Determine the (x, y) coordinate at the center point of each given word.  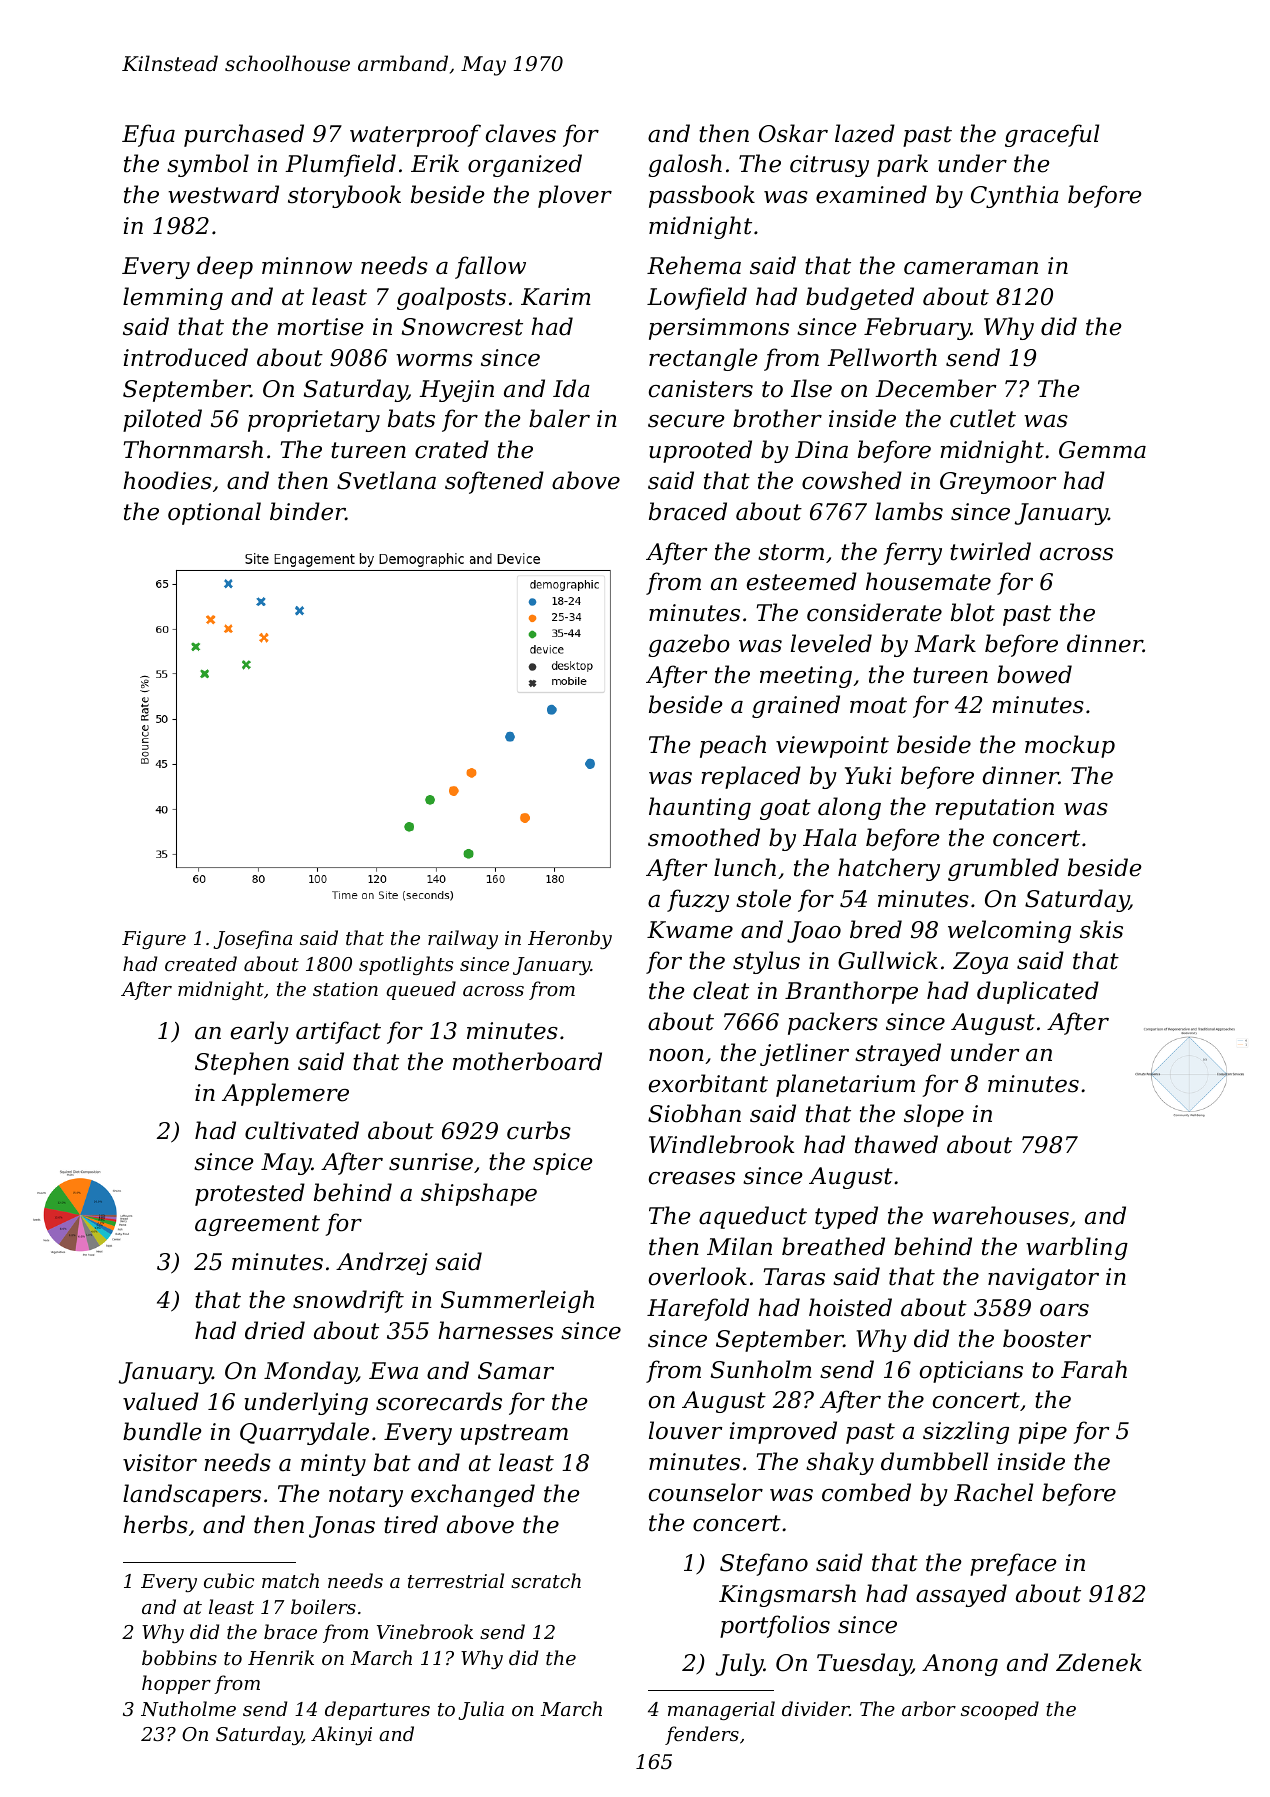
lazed (865, 133)
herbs (155, 1524)
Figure (154, 940)
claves (521, 133)
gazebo (689, 645)
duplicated (1038, 992)
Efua (148, 135)
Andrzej (382, 1263)
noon (676, 1055)
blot (973, 612)
